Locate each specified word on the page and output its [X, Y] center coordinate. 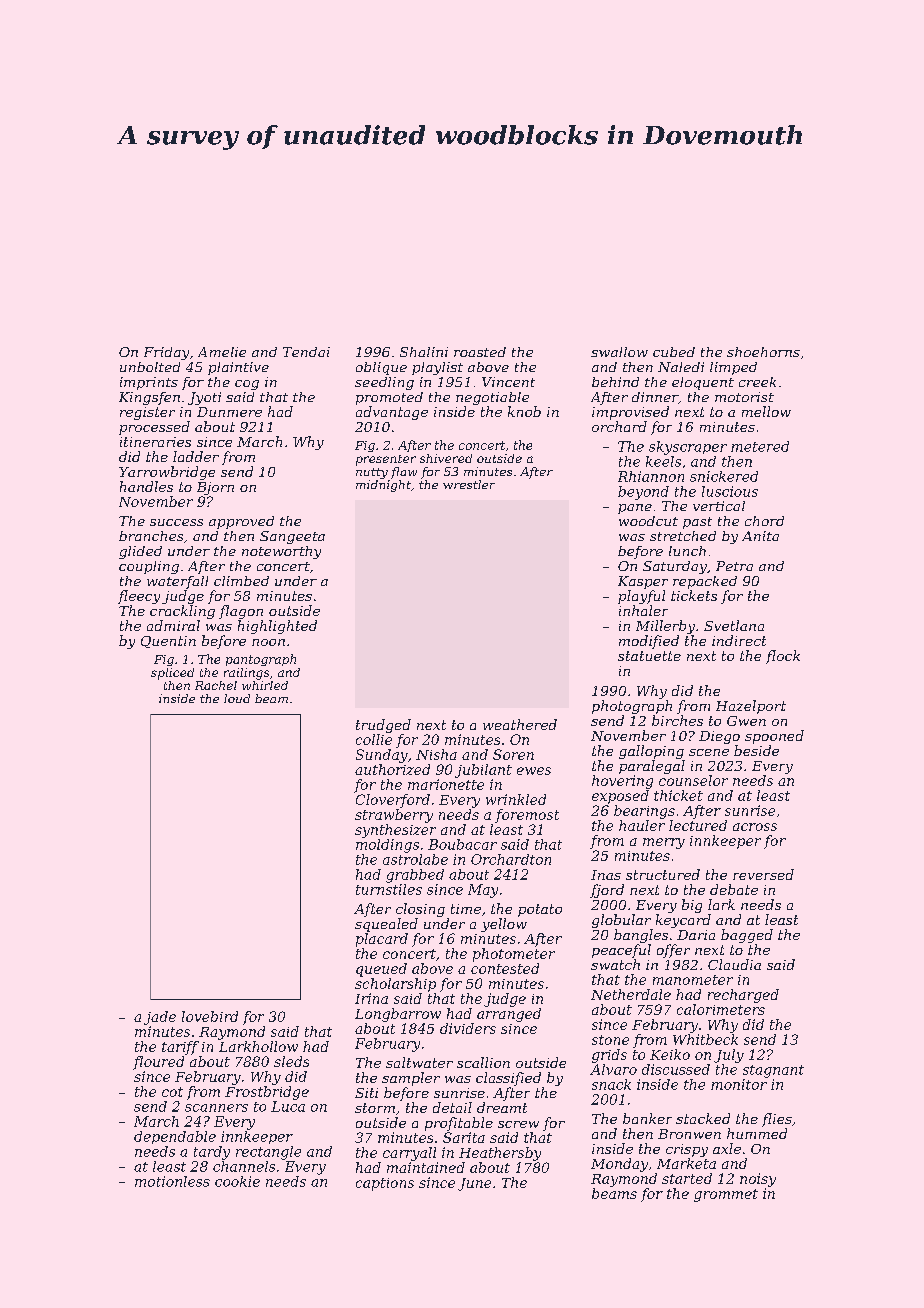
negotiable [492, 398]
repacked [705, 582]
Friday [166, 353]
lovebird [210, 1016]
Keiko [670, 1054]
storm [375, 1108]
